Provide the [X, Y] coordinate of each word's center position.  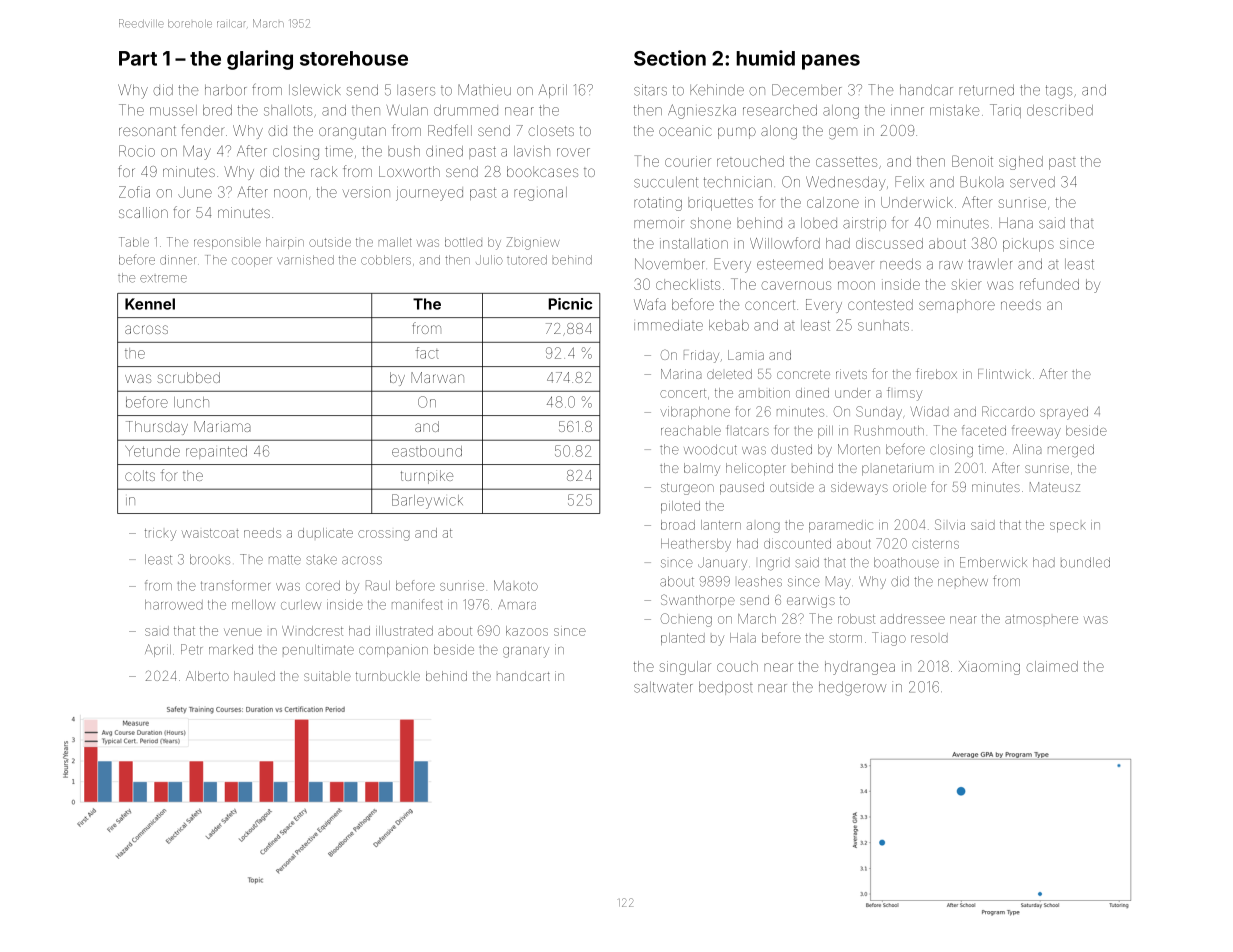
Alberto [207, 676]
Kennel [150, 304]
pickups [1028, 245]
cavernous [796, 285]
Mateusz [1055, 487]
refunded [1049, 284]
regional [540, 194]
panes [831, 62]
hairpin [285, 243]
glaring [260, 60]
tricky [160, 535]
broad [678, 525]
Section [670, 58]
